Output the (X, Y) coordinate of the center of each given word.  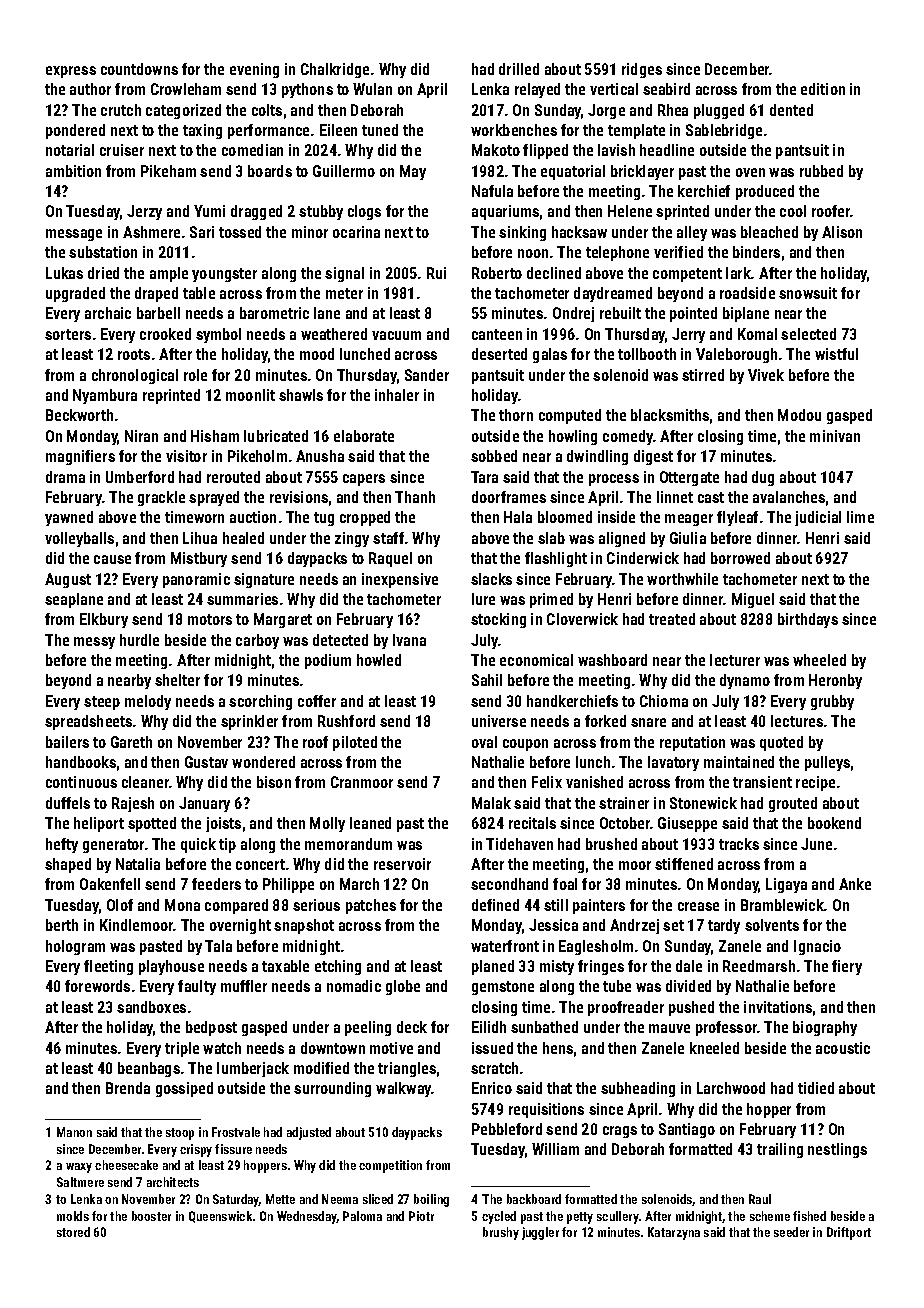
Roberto (497, 273)
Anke (855, 884)
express (71, 72)
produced (765, 192)
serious (316, 905)
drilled (519, 69)
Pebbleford (507, 1129)
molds (73, 1216)
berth (62, 925)
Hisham (215, 436)
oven (750, 172)
